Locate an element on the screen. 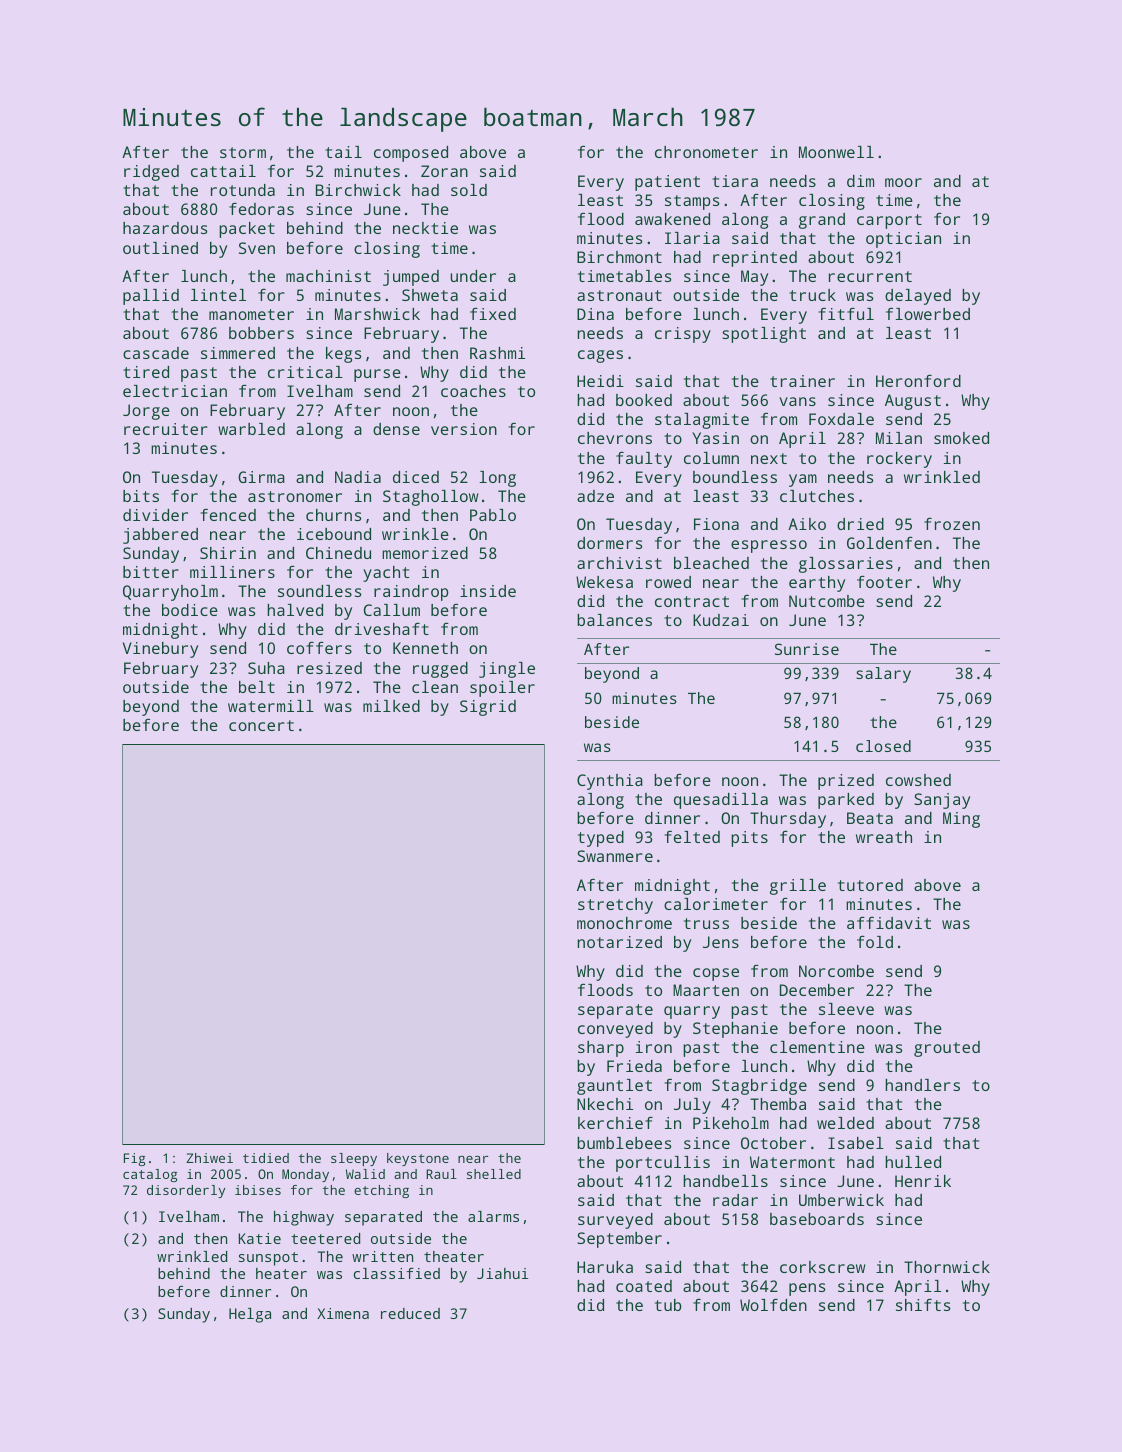 The width and height of the screenshot is (1122, 1452). concert is located at coordinates (261, 725).
